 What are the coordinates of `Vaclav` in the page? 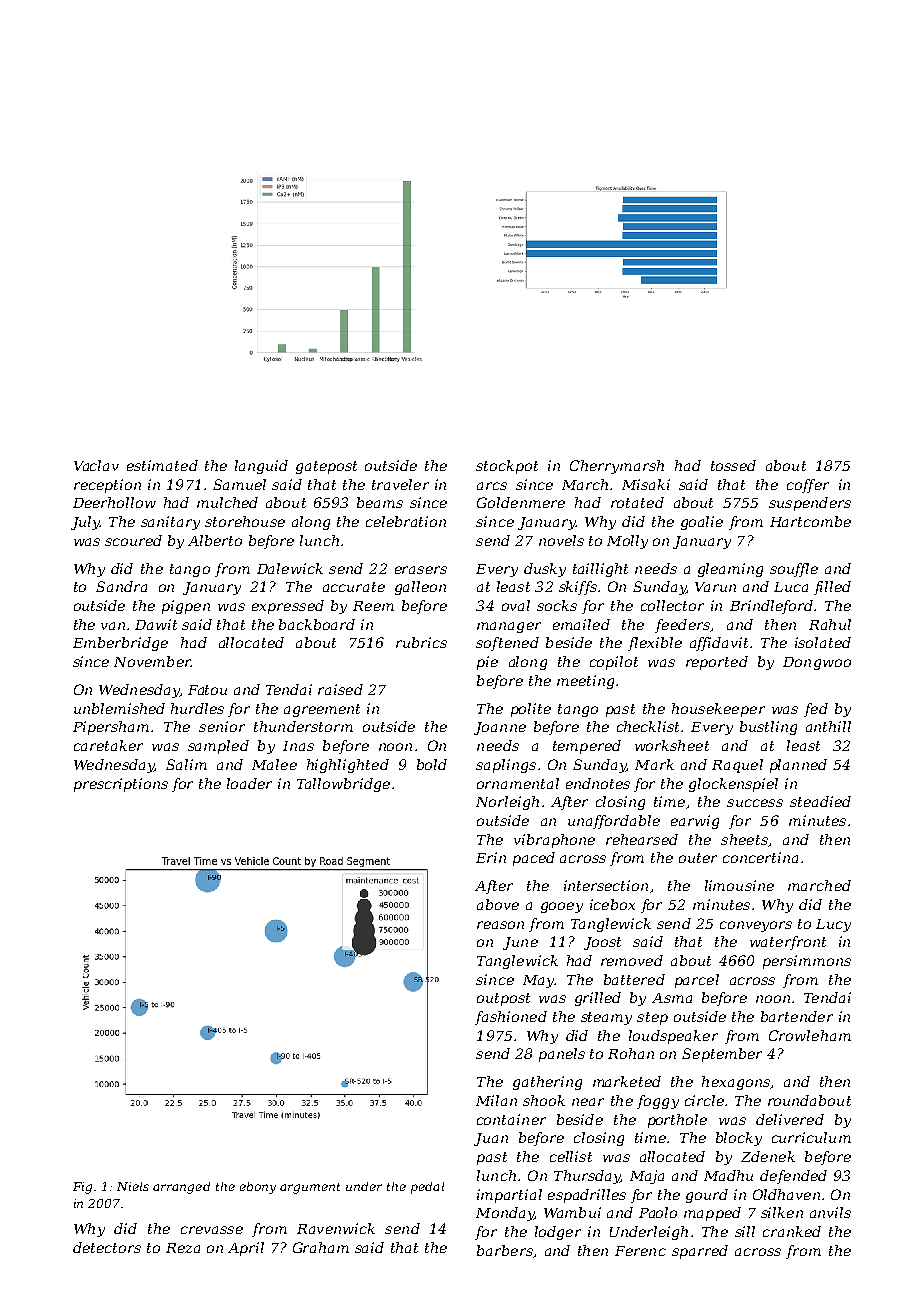 It's located at (96, 465).
